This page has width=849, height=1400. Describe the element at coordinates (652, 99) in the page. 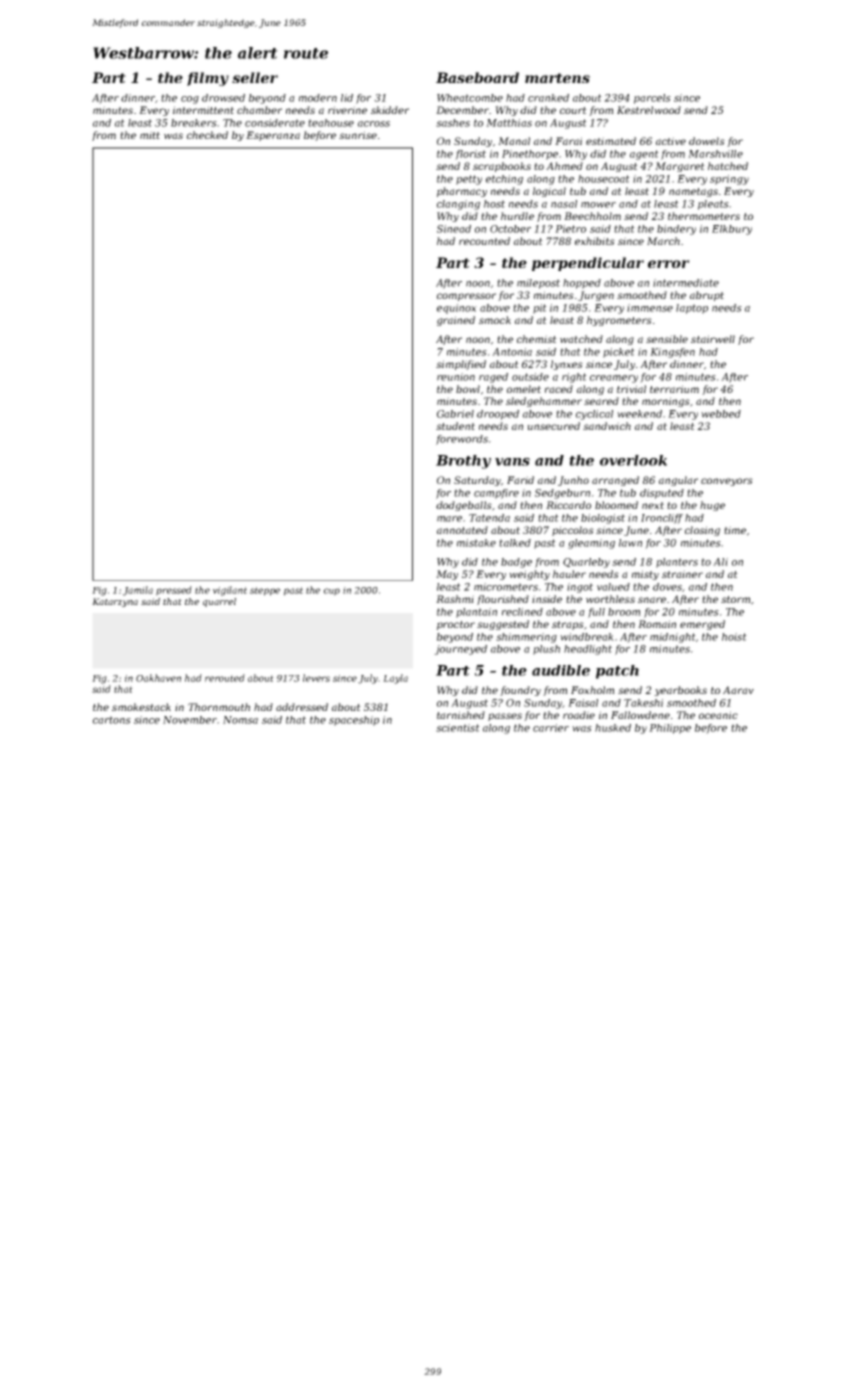

I see `parcels` at that location.
